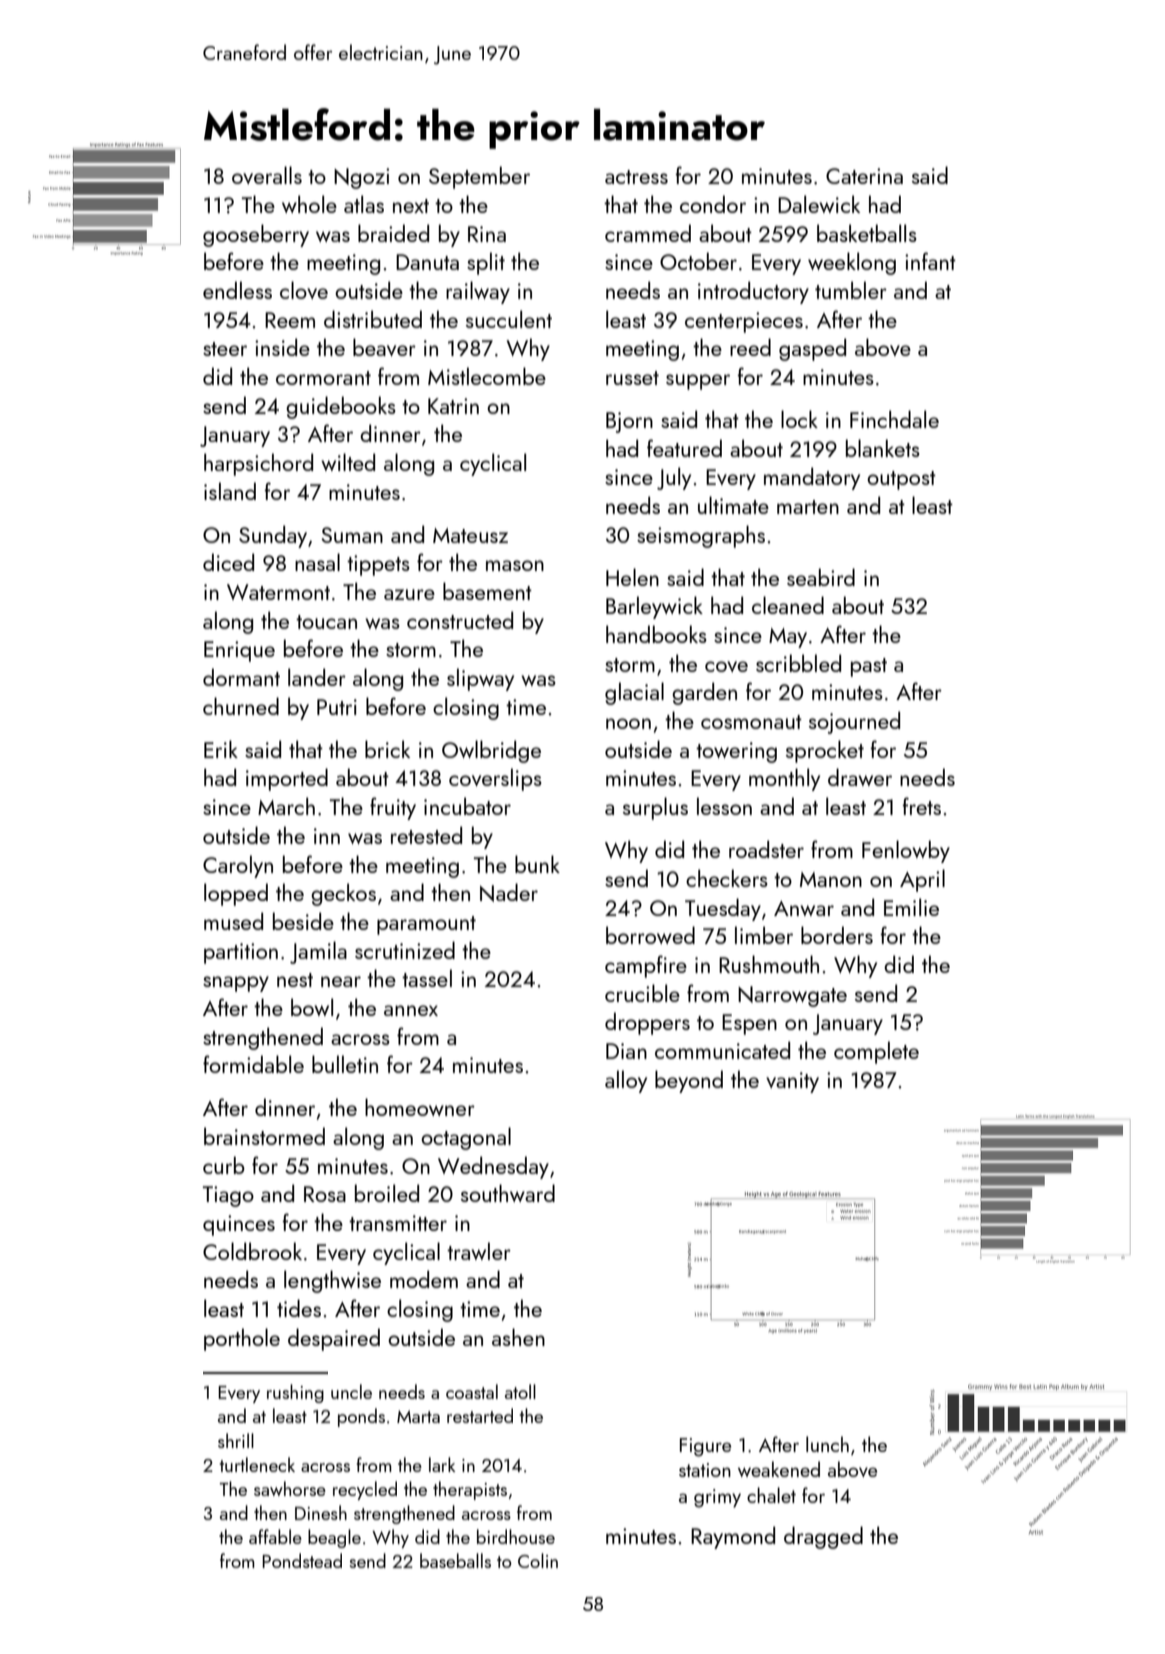 This page has width=1165, height=1654. I want to click on borrowed, so click(650, 935).
